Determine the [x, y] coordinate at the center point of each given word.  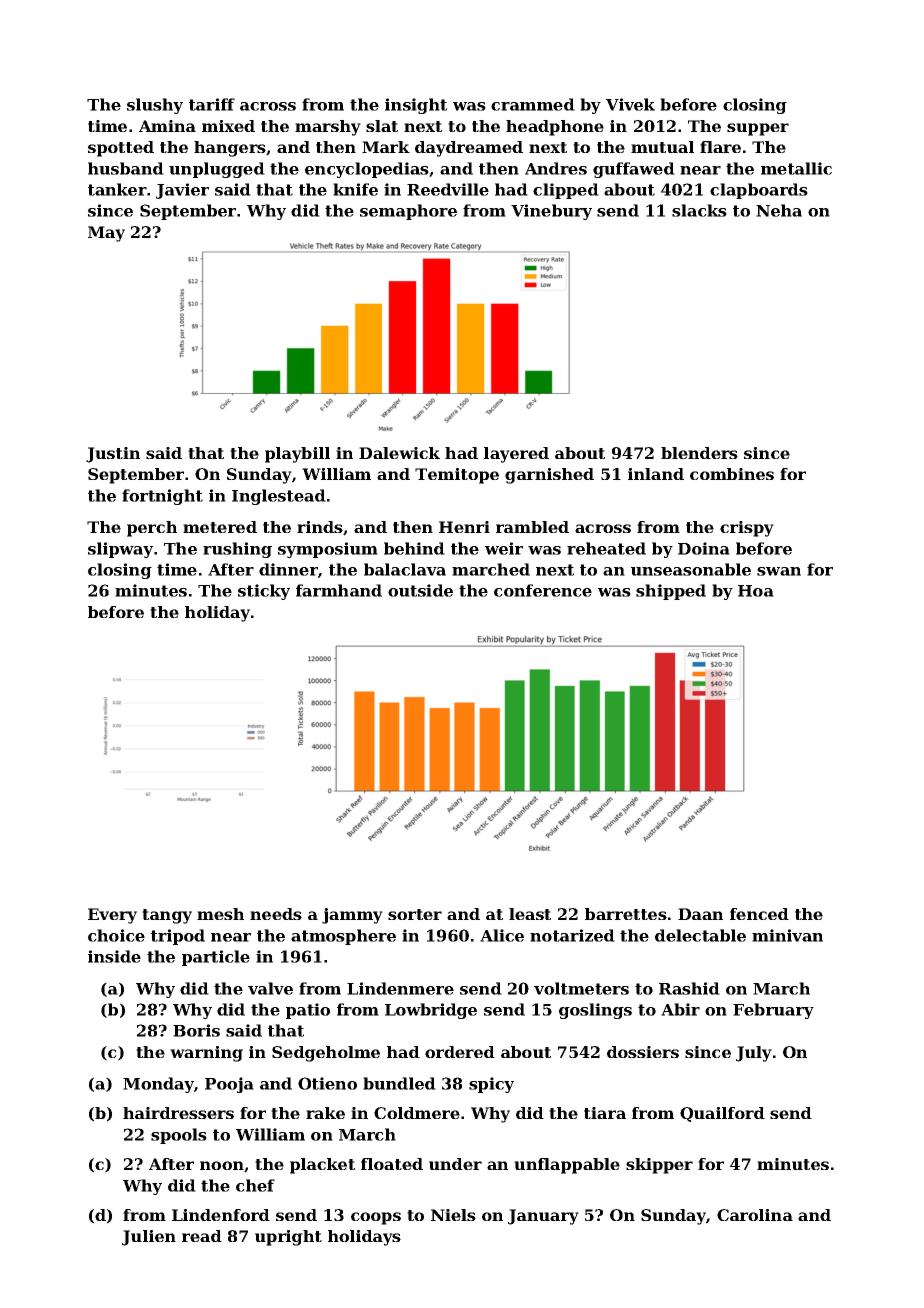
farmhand [339, 590]
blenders [699, 453]
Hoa [756, 591]
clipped [566, 191]
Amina [167, 126]
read [202, 1236]
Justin [113, 455]
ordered [460, 1052]
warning [206, 1054]
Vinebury [551, 212]
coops [376, 1218]
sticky [264, 592]
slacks [699, 210]
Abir [680, 1009]
